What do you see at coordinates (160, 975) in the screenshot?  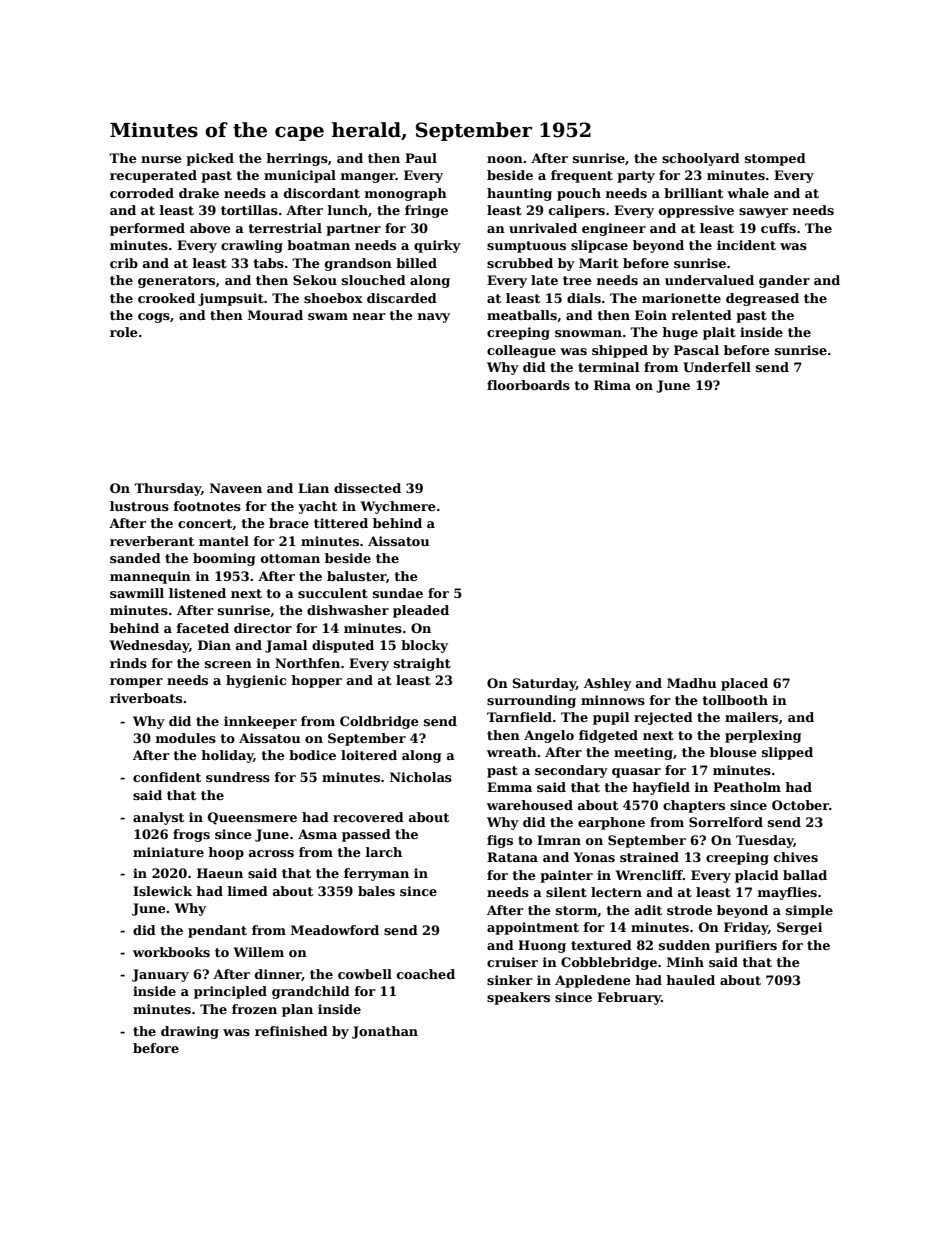 I see `January` at bounding box center [160, 975].
